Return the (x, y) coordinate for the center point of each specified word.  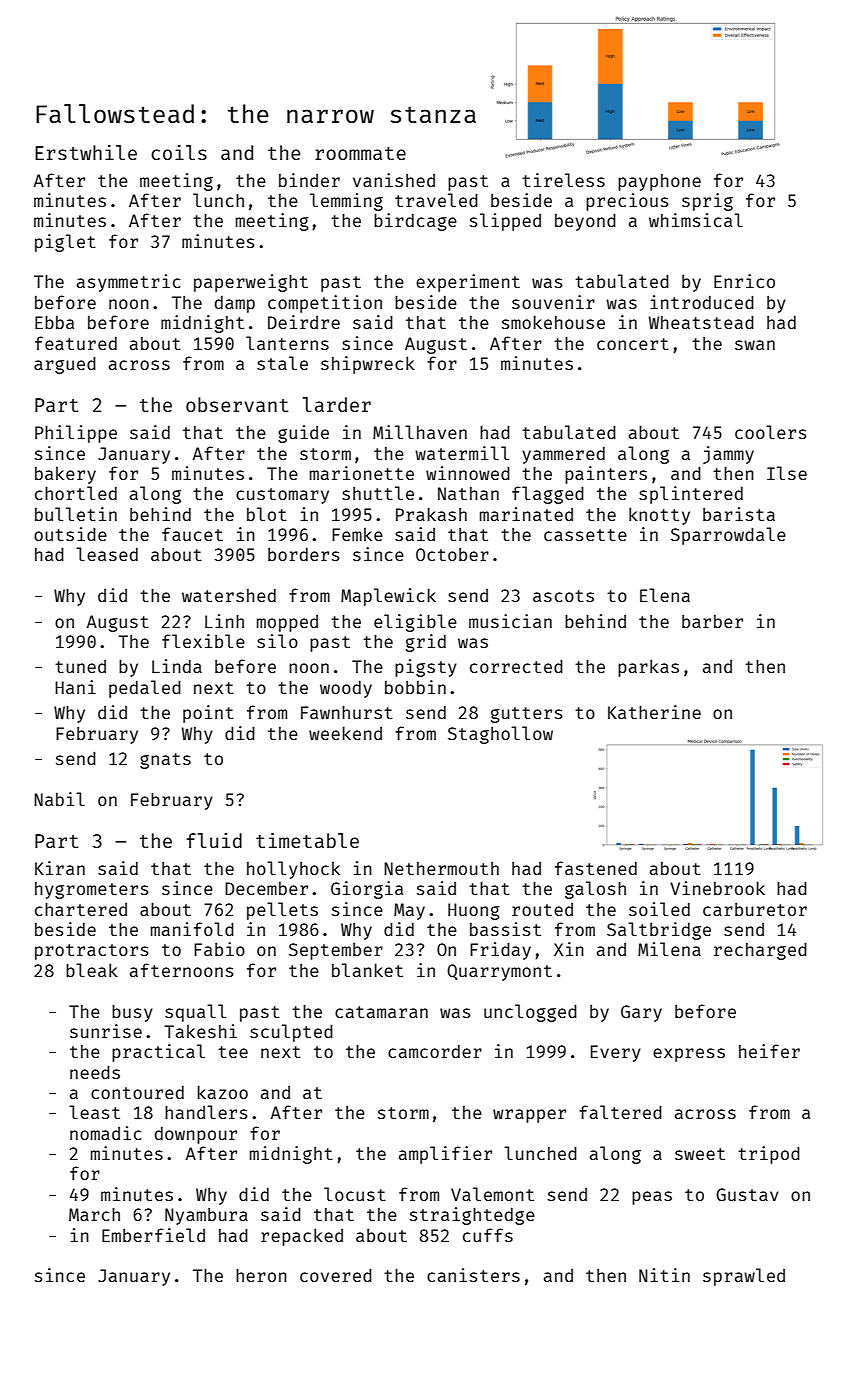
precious (627, 202)
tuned (80, 666)
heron (261, 1275)
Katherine (654, 712)
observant (237, 404)
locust (355, 1194)
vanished (394, 180)
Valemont (492, 1194)
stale (282, 363)
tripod (769, 1155)
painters (606, 475)
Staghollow (500, 735)
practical (158, 1053)
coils (179, 152)
